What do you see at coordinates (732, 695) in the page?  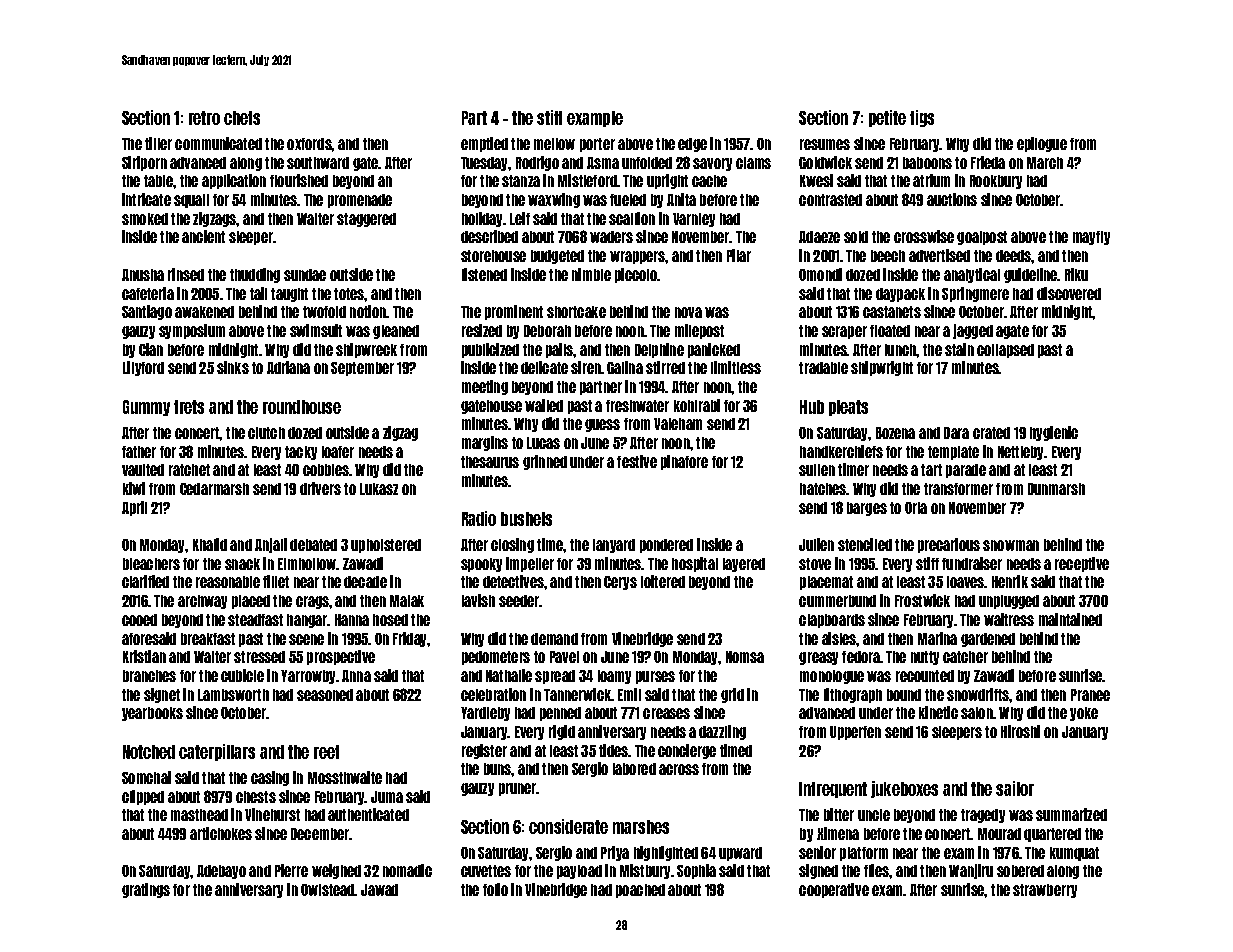 I see `grid` at bounding box center [732, 695].
